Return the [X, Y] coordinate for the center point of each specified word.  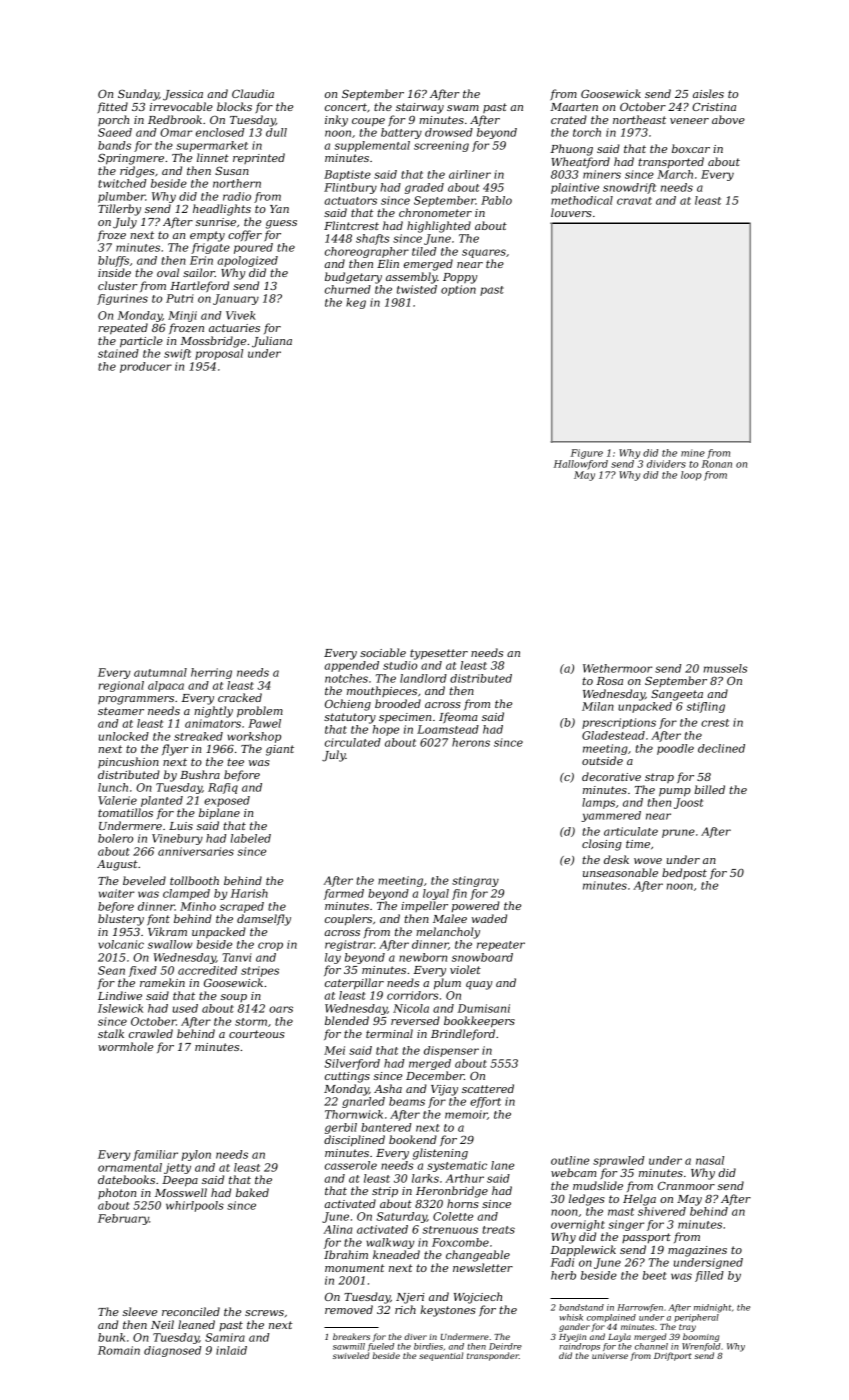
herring [211, 673]
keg [356, 303]
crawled [151, 1033]
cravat [634, 201]
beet [654, 1275]
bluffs [113, 261]
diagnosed [172, 1351]
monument [355, 1268]
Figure [587, 454]
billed [709, 789]
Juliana [272, 342]
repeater [501, 946]
